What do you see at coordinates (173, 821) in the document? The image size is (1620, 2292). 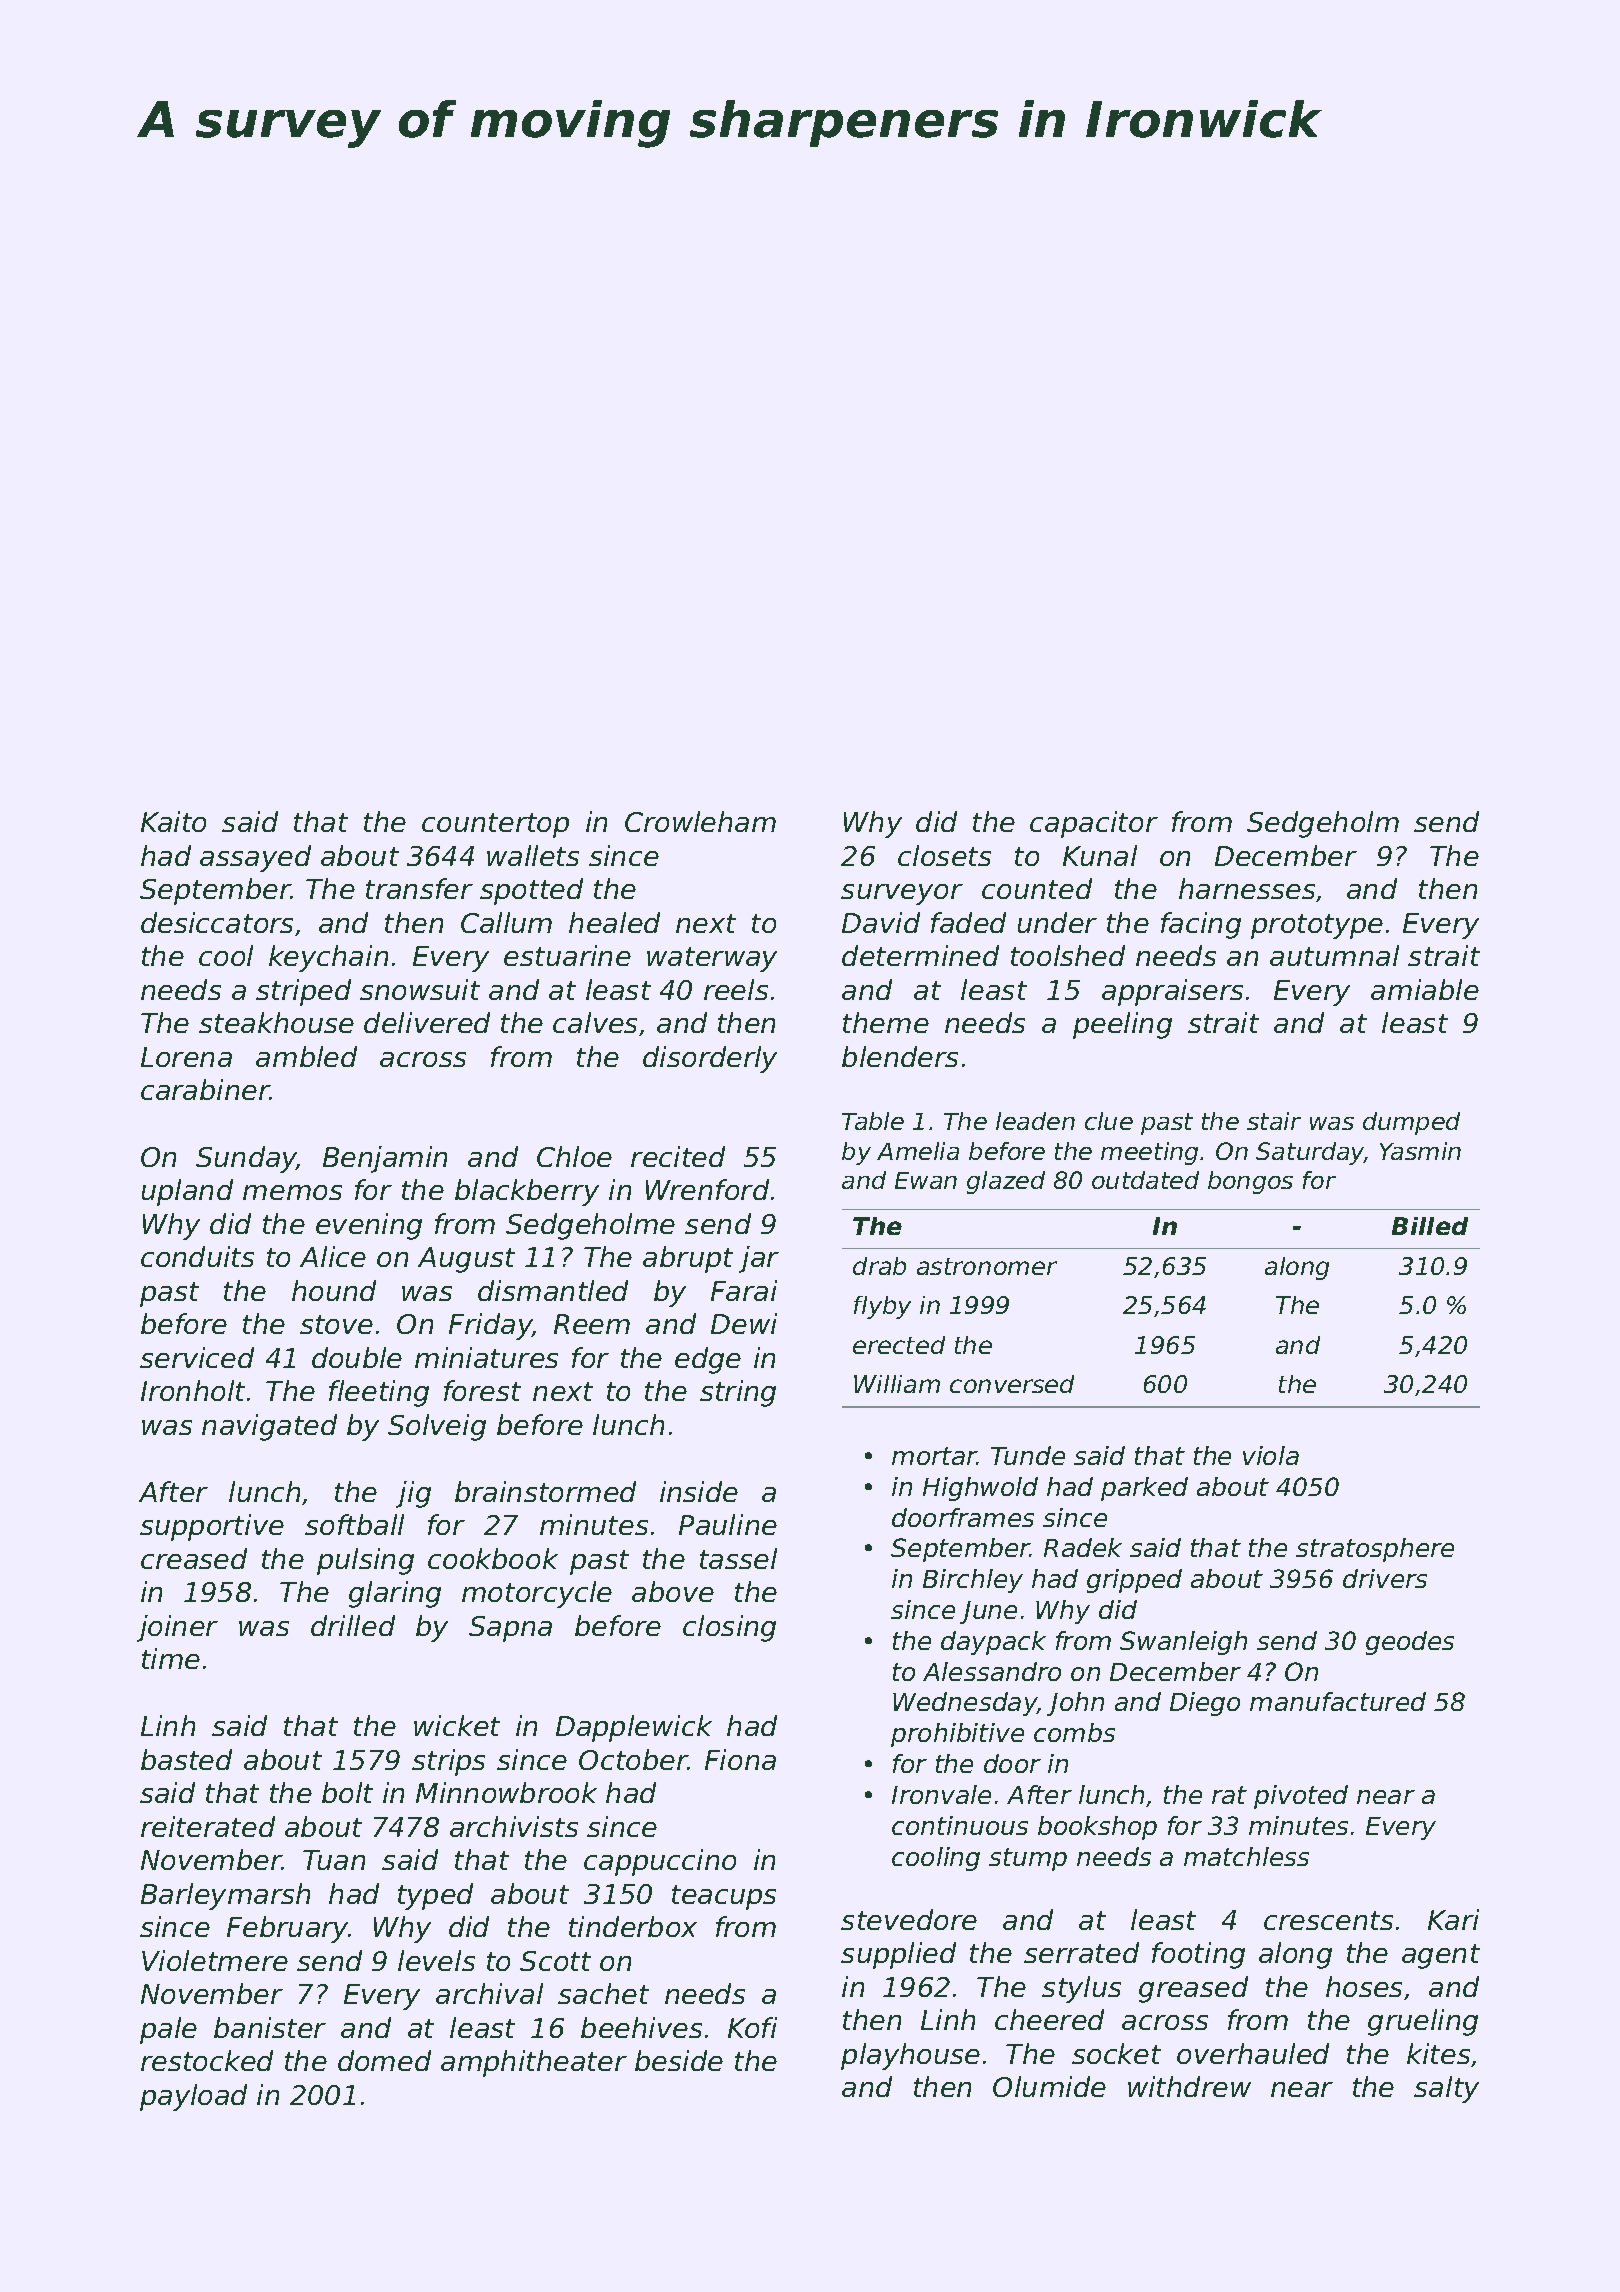 I see `Kaito` at bounding box center [173, 821].
